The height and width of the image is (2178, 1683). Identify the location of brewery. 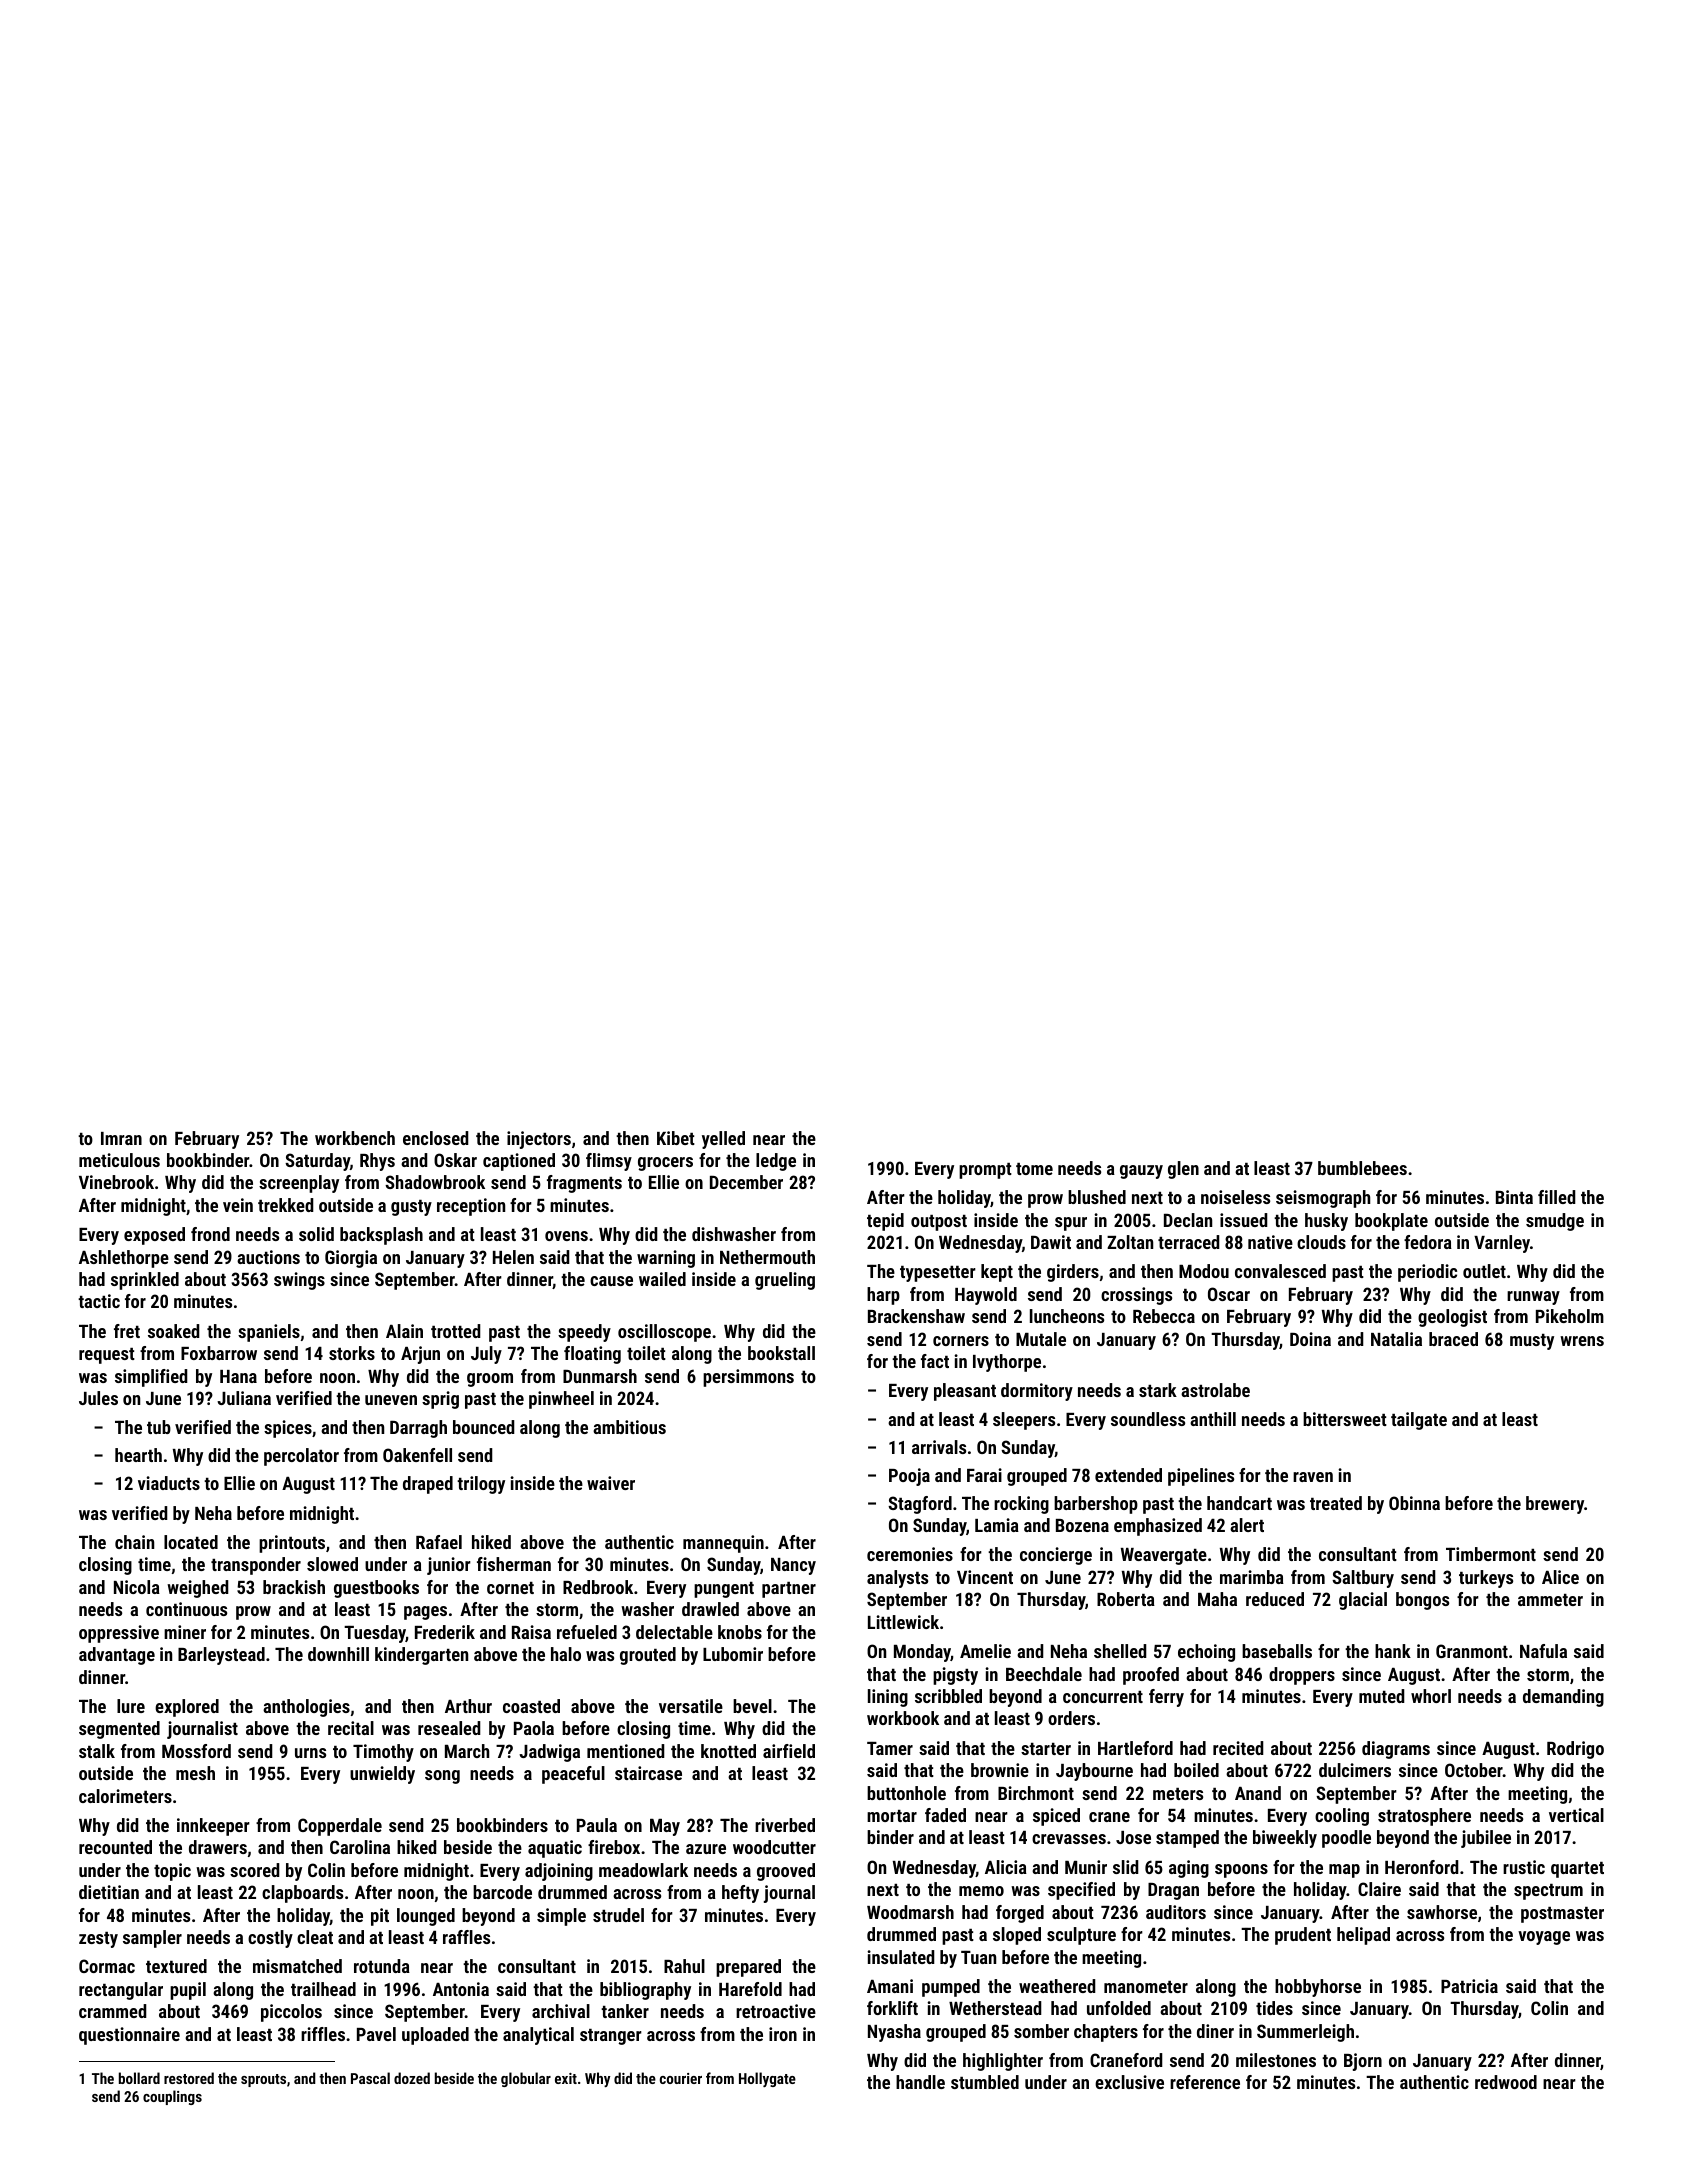
(1555, 1505).
